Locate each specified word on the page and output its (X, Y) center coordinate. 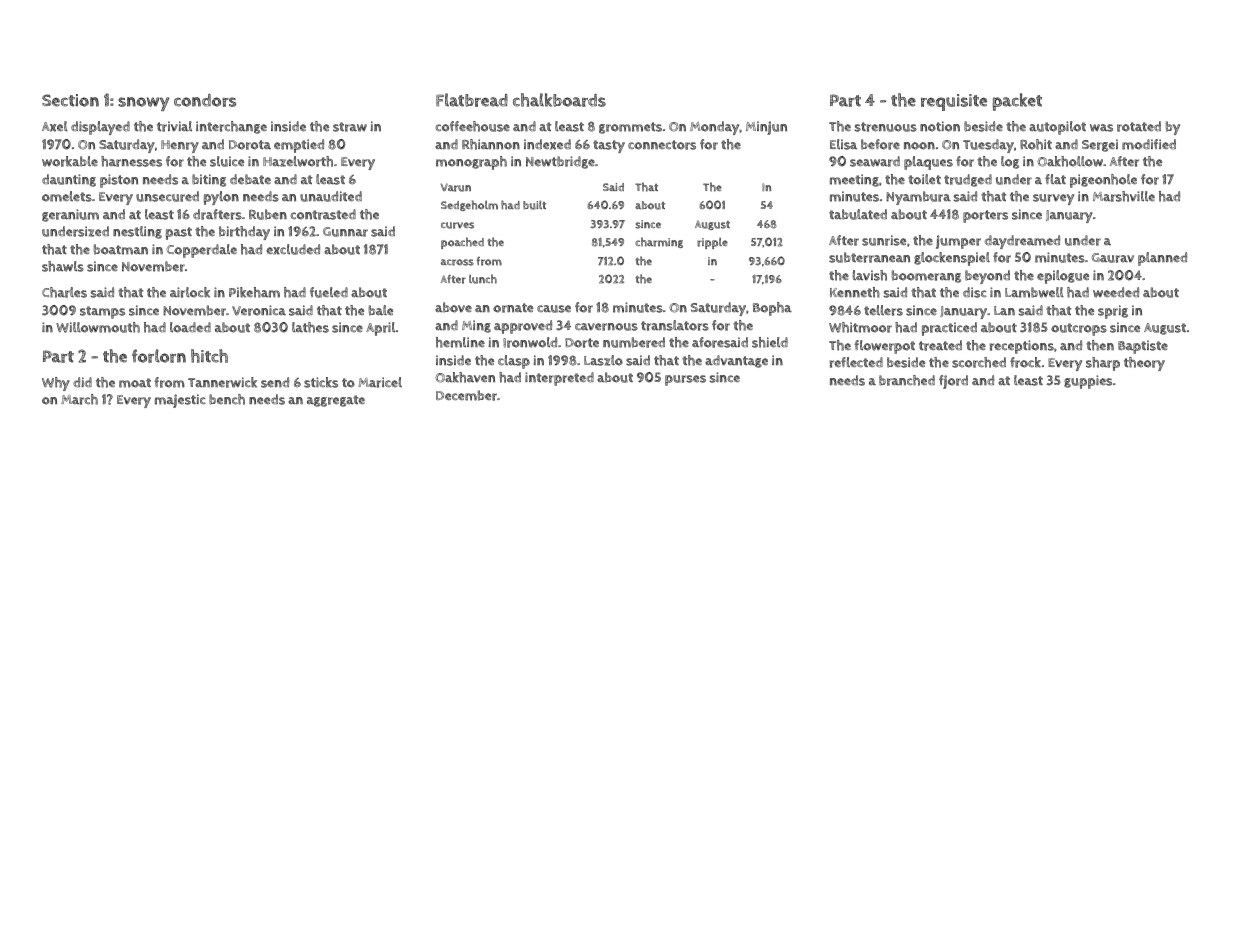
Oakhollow (1070, 161)
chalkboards (559, 100)
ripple (712, 243)
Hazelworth (298, 161)
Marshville (1124, 196)
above (453, 307)
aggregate (336, 401)
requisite (954, 102)
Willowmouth (98, 327)
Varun (456, 187)
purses (685, 380)
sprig (1113, 312)
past (179, 233)
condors (205, 100)
